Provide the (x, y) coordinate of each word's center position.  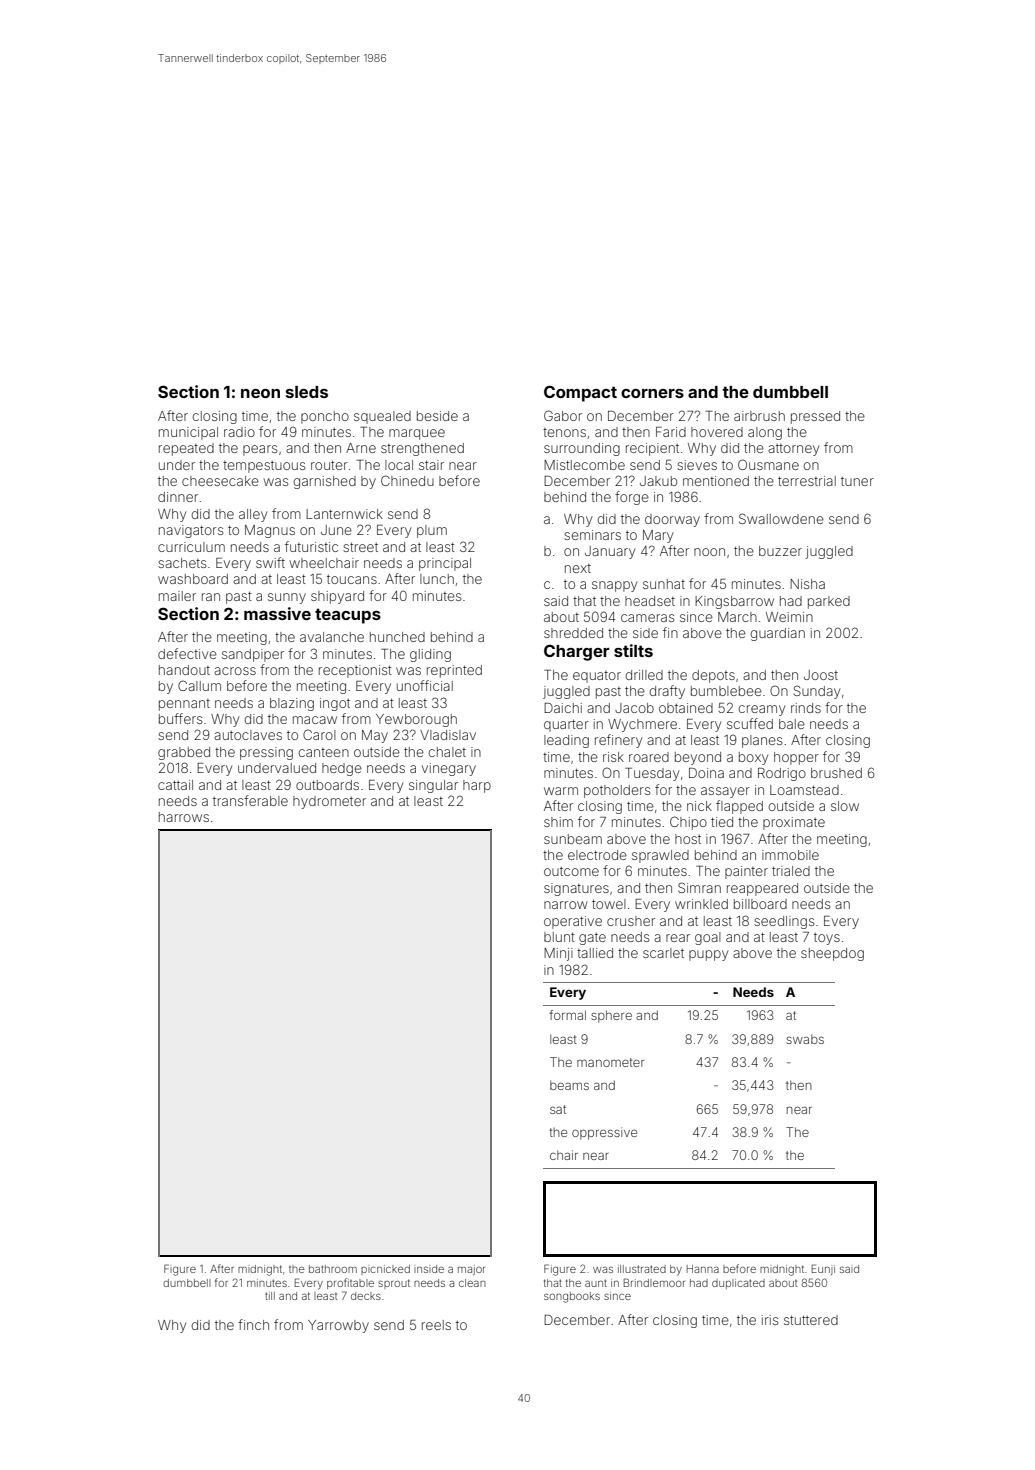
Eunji (823, 1269)
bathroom (333, 1269)
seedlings (784, 922)
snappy (614, 586)
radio (239, 432)
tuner (857, 481)
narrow (565, 905)
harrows (184, 817)
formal (568, 1015)
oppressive (604, 1133)
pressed (815, 417)
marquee (417, 434)
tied (722, 822)
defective (187, 653)
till (270, 1296)
